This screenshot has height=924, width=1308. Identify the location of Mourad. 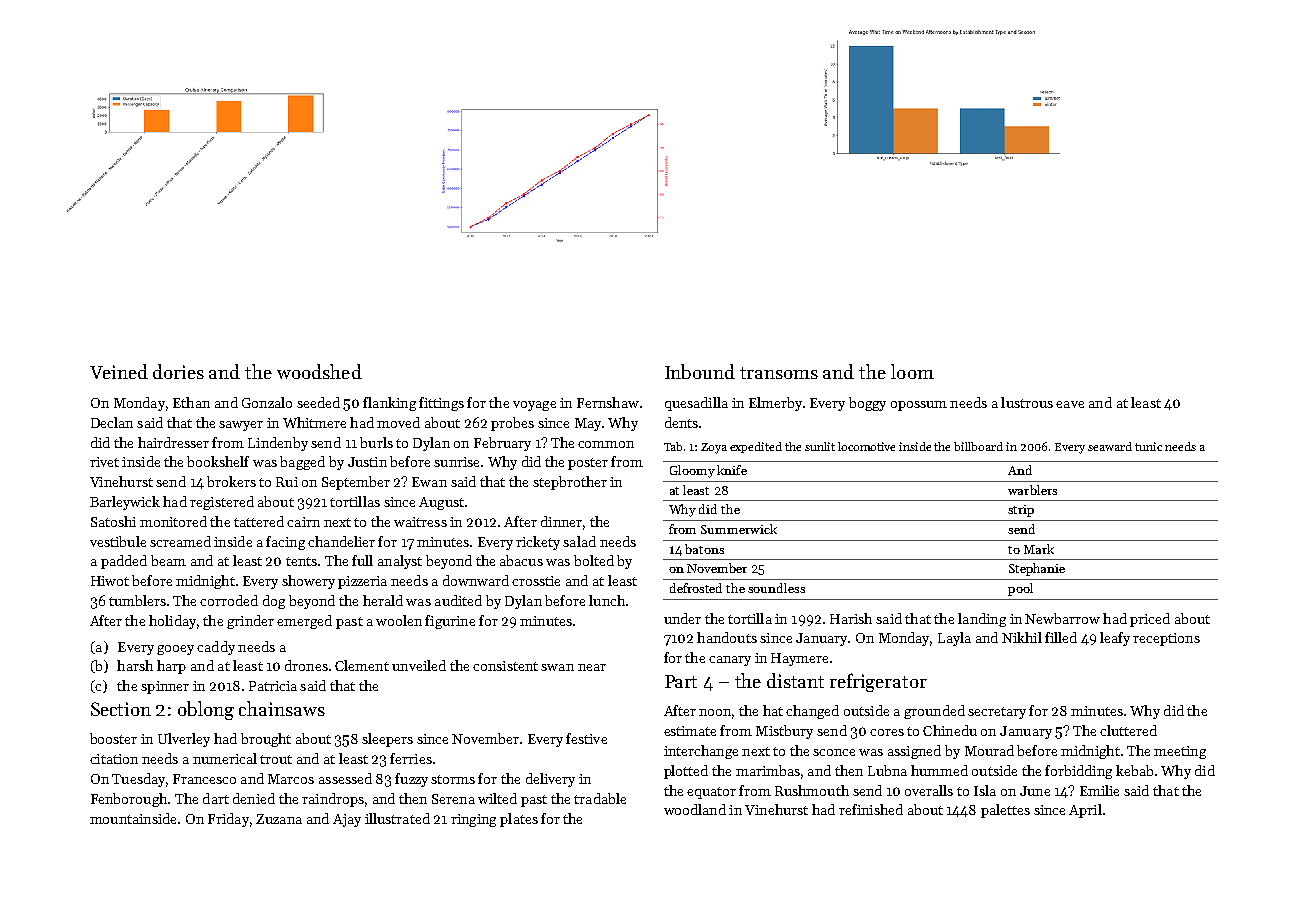
(989, 750).
